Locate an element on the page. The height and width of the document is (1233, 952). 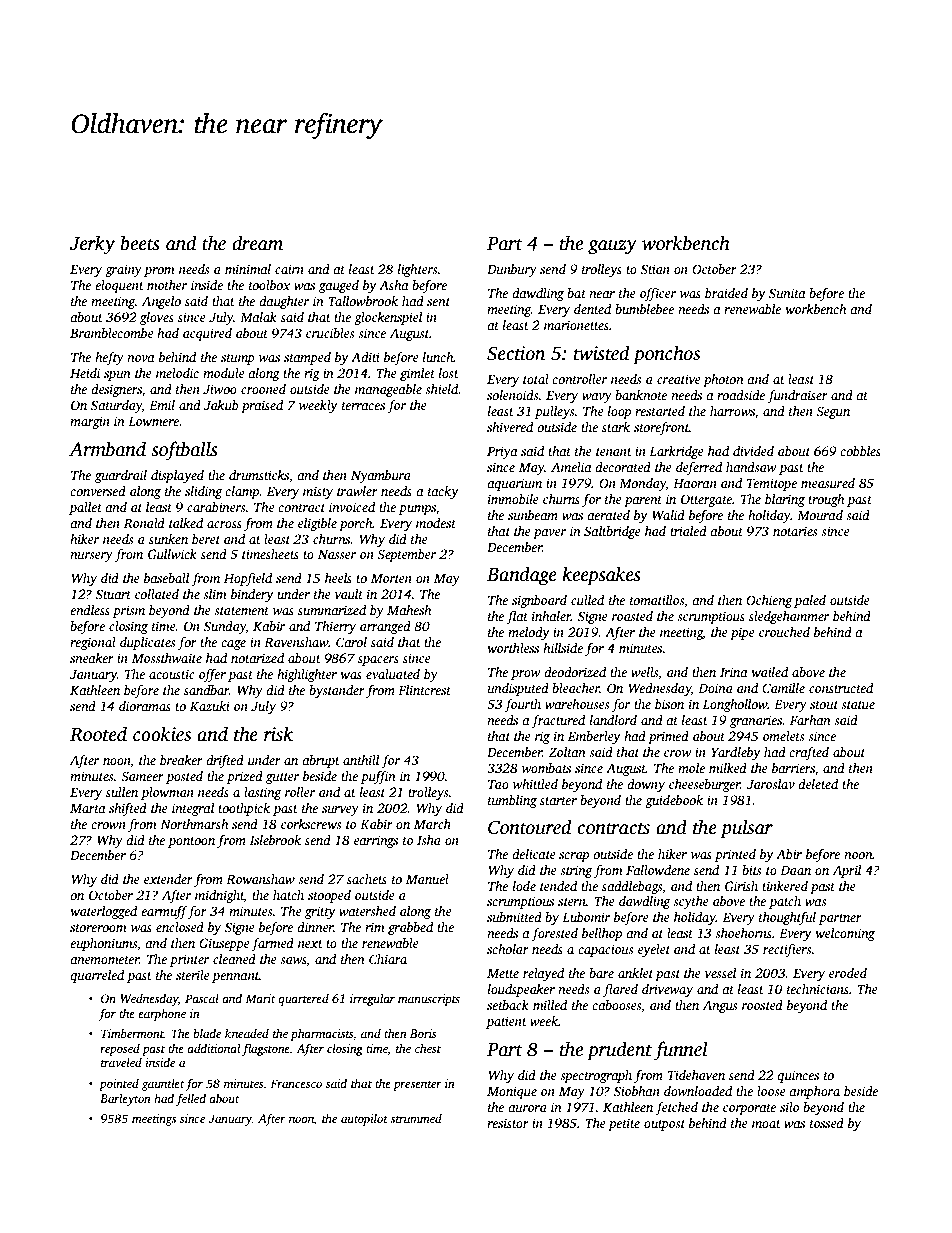
welcoming is located at coordinates (845, 934).
